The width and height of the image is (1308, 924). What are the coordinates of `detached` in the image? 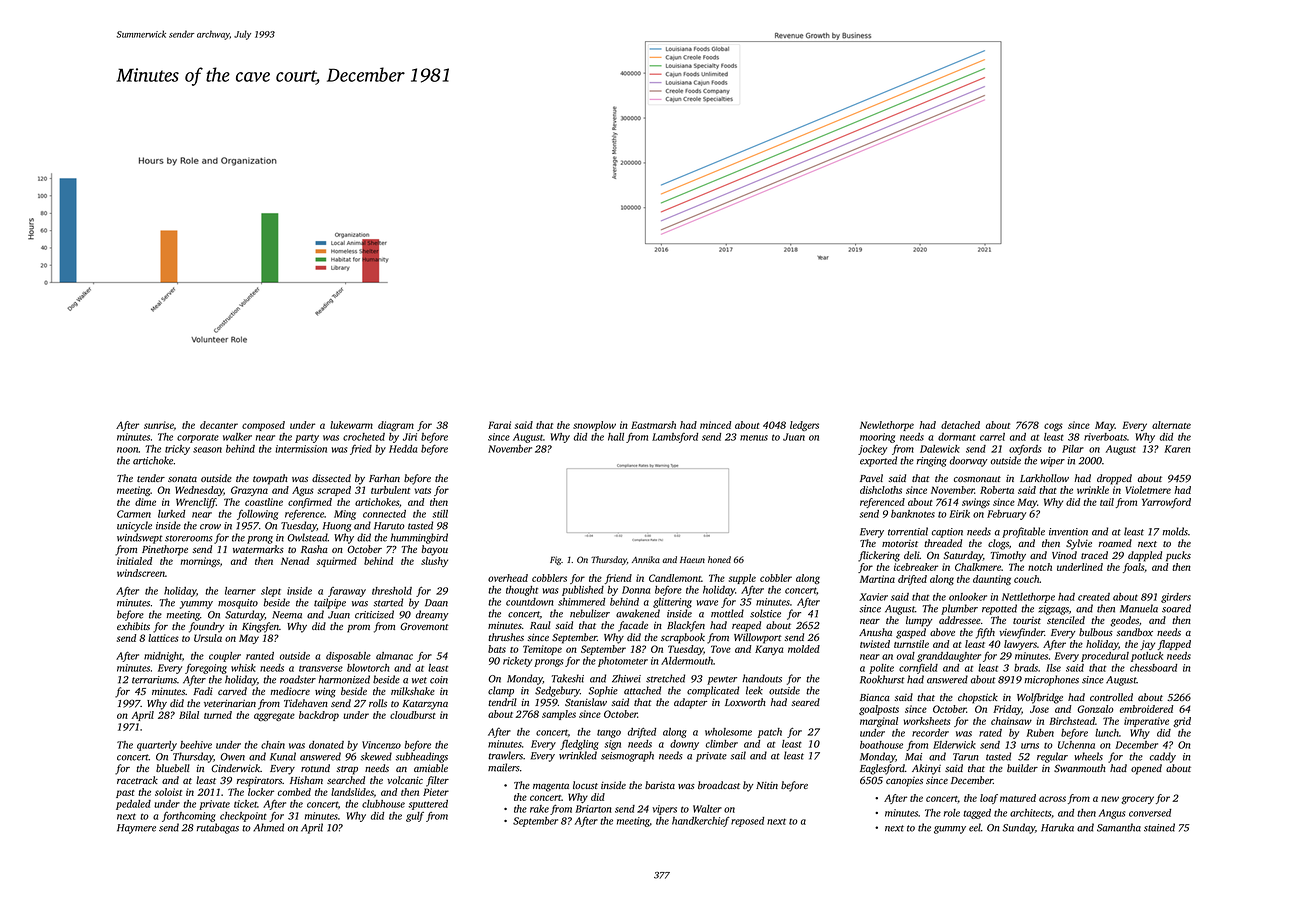 It's located at (960, 425).
